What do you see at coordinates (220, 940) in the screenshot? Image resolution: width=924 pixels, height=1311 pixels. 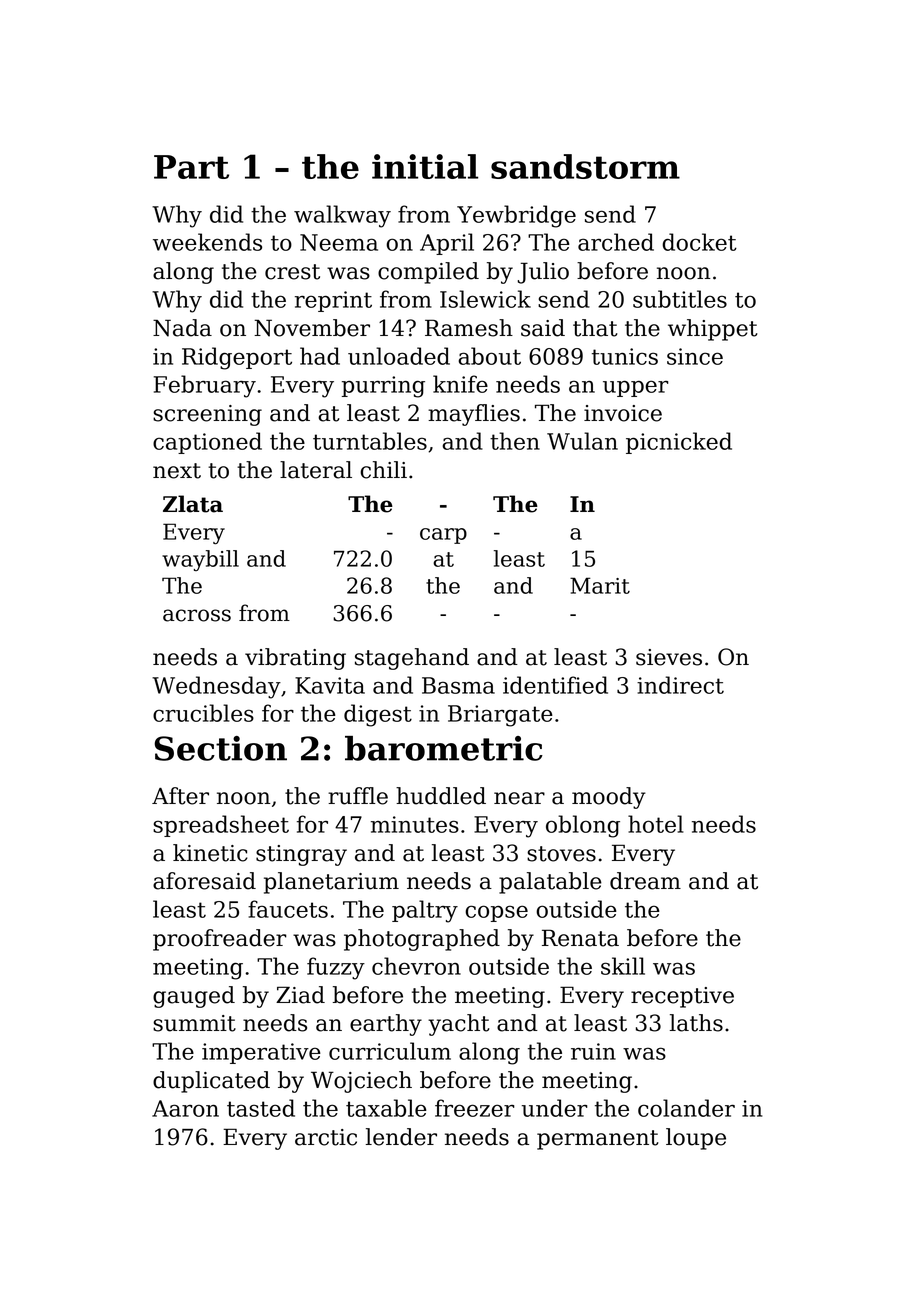 I see `proofreader` at bounding box center [220, 940].
